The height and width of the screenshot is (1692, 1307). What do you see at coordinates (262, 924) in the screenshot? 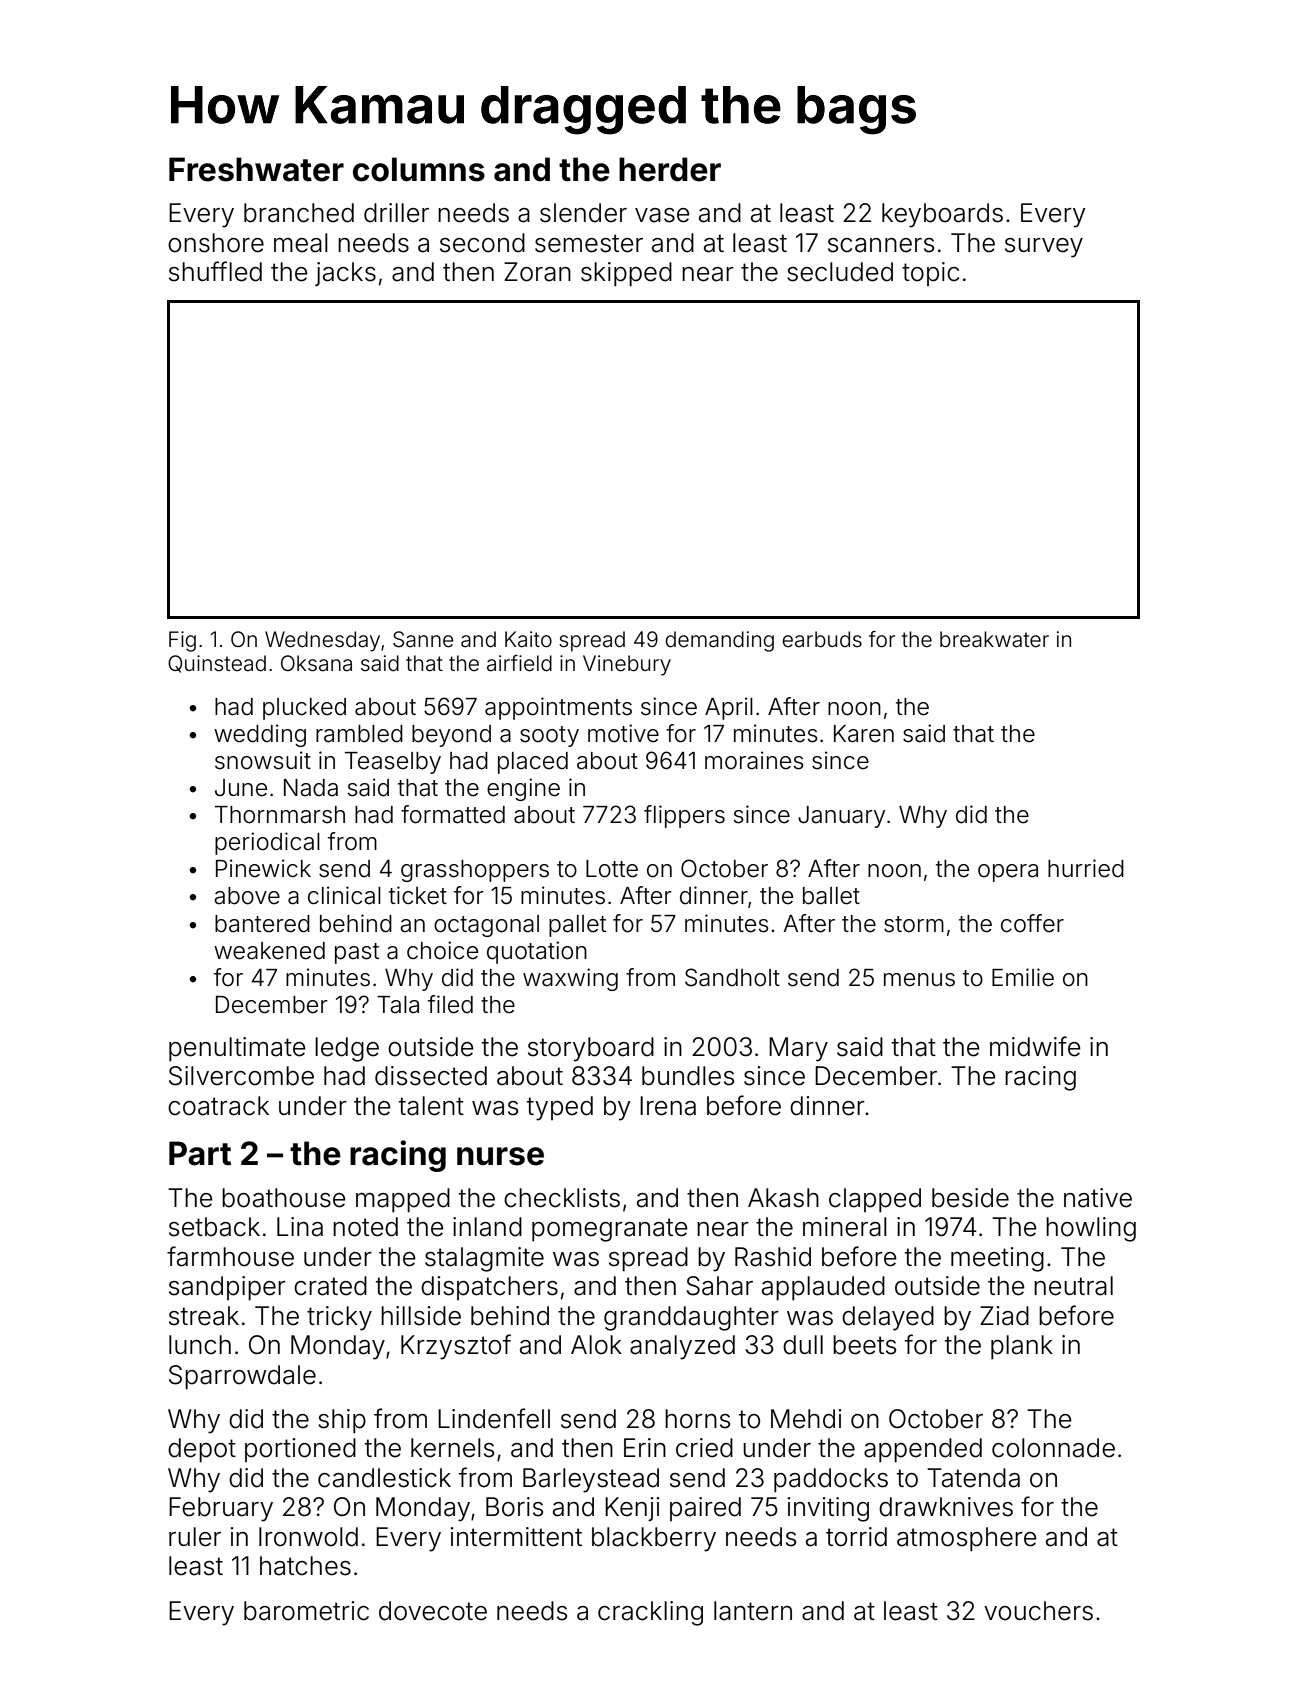
I see `bantered` at bounding box center [262, 924].
